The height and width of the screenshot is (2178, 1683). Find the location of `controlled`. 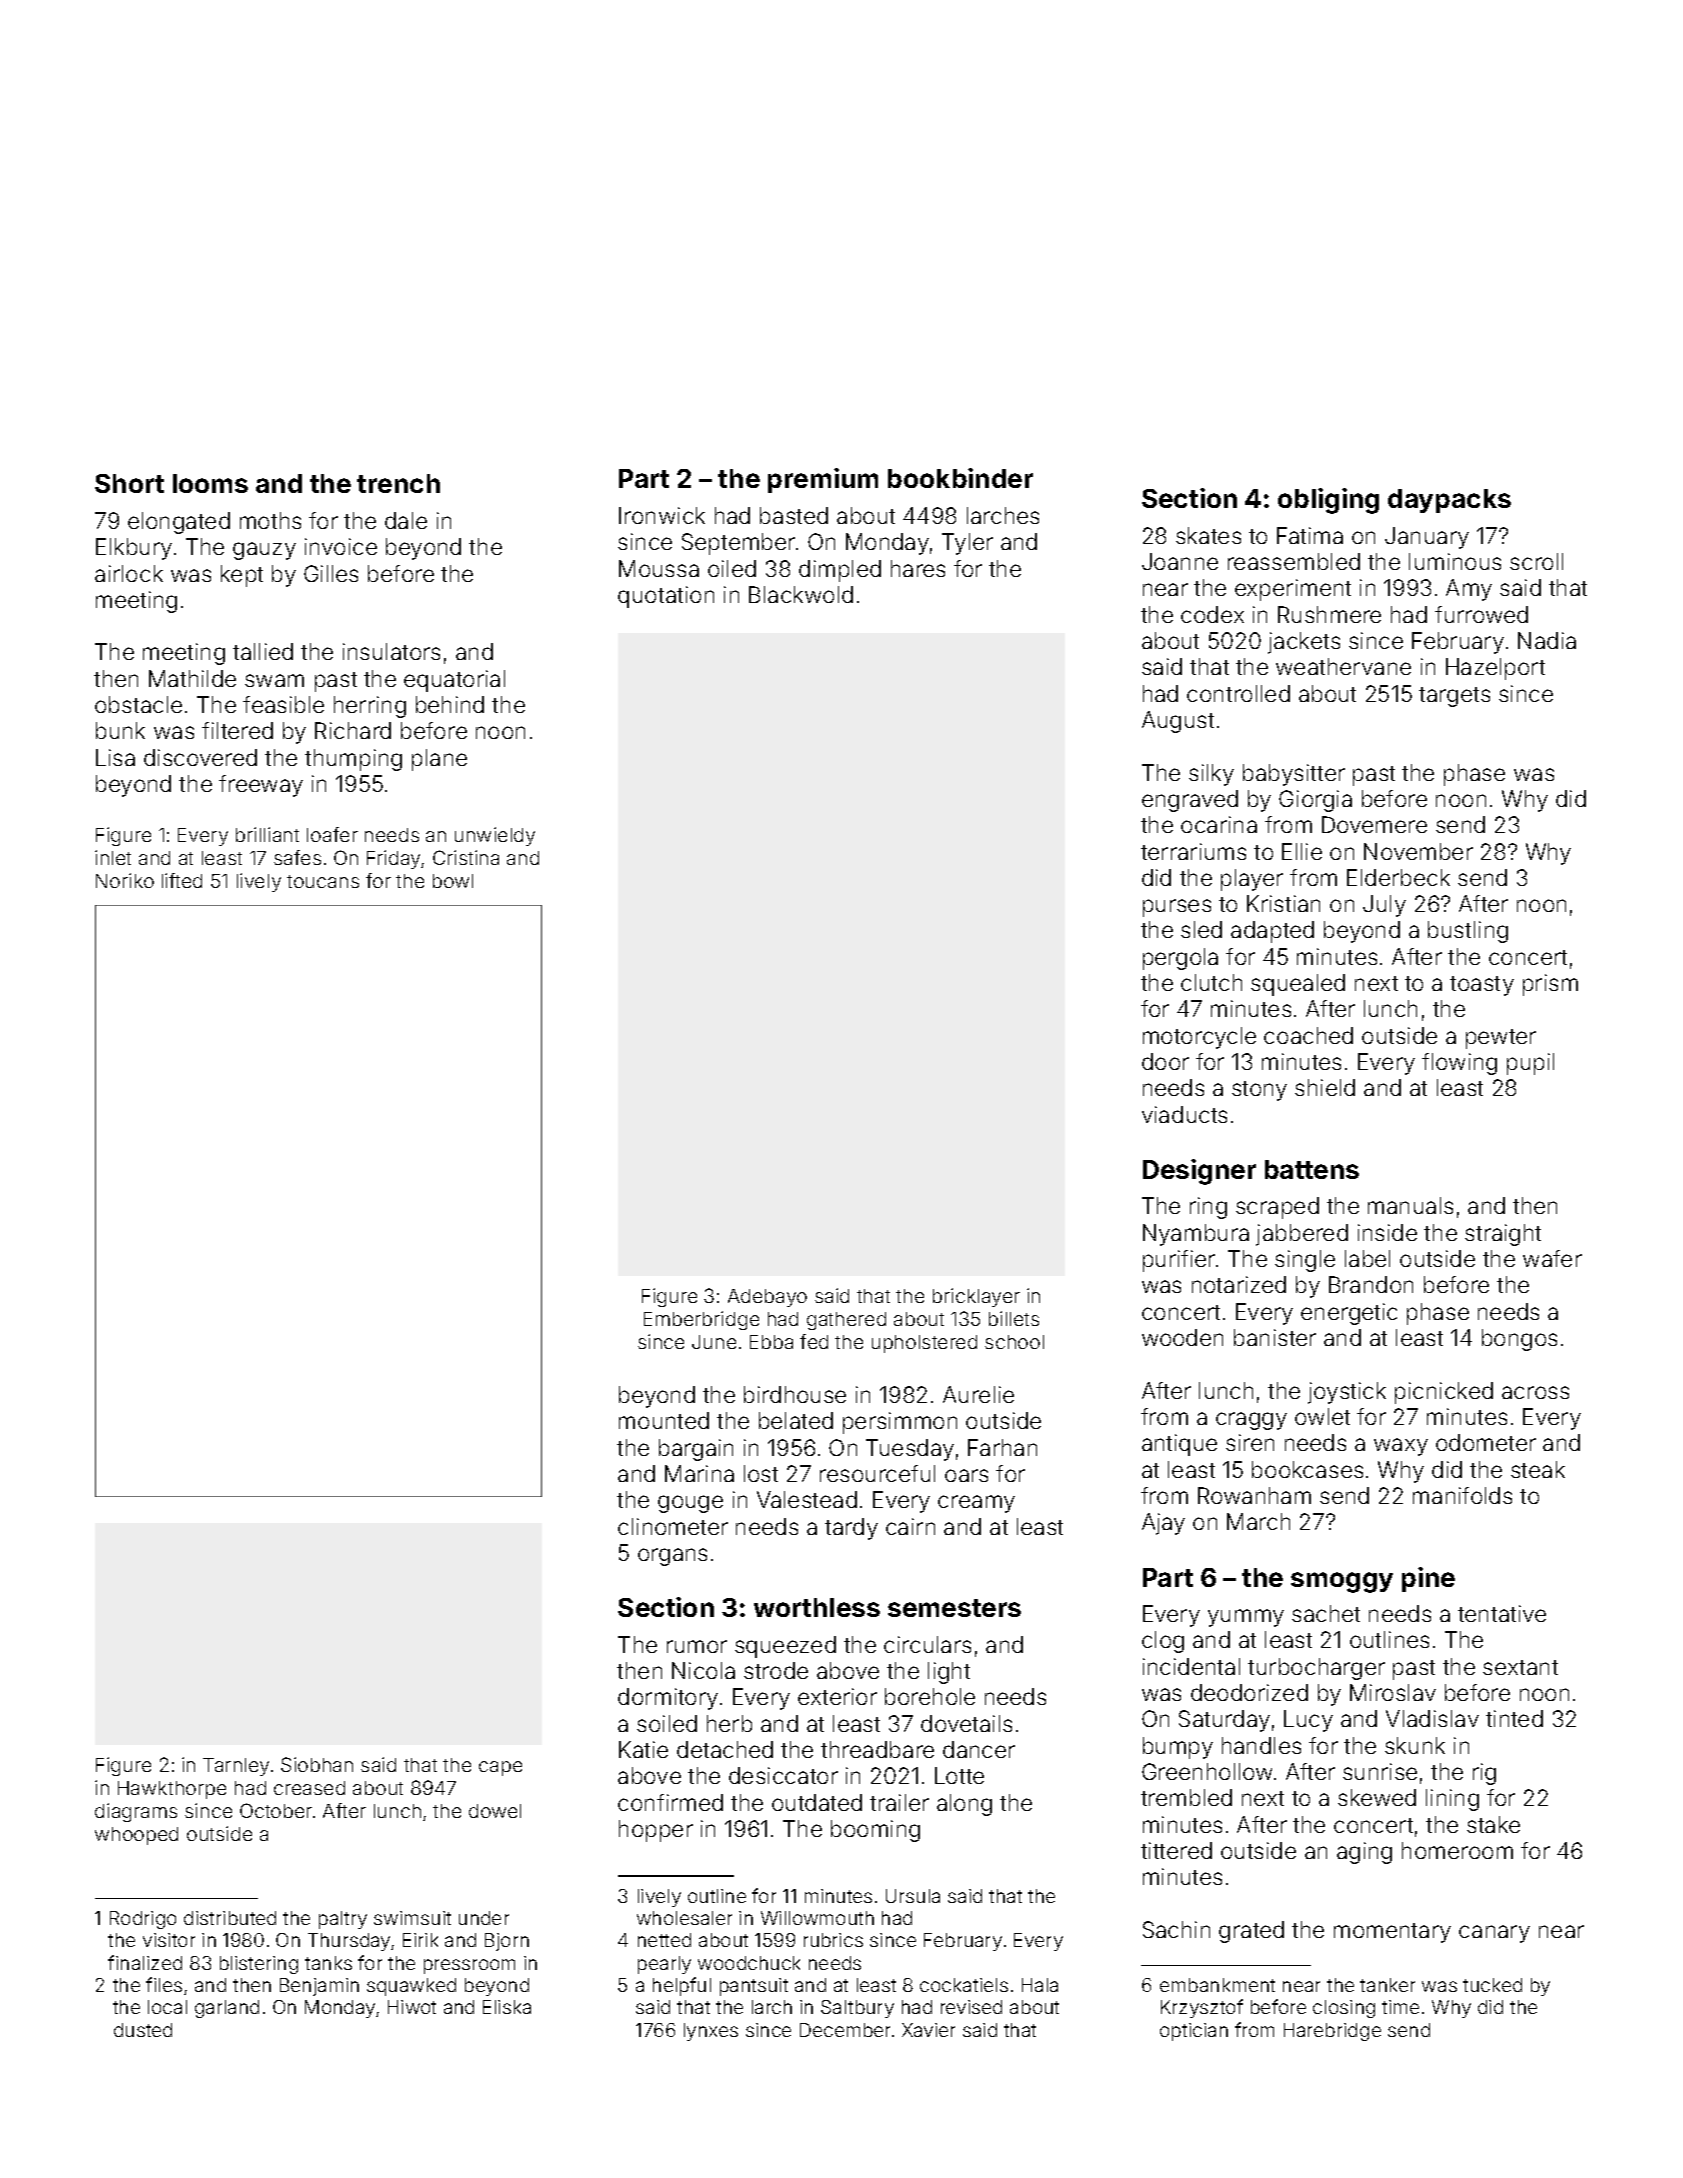

controlled is located at coordinates (1238, 693).
